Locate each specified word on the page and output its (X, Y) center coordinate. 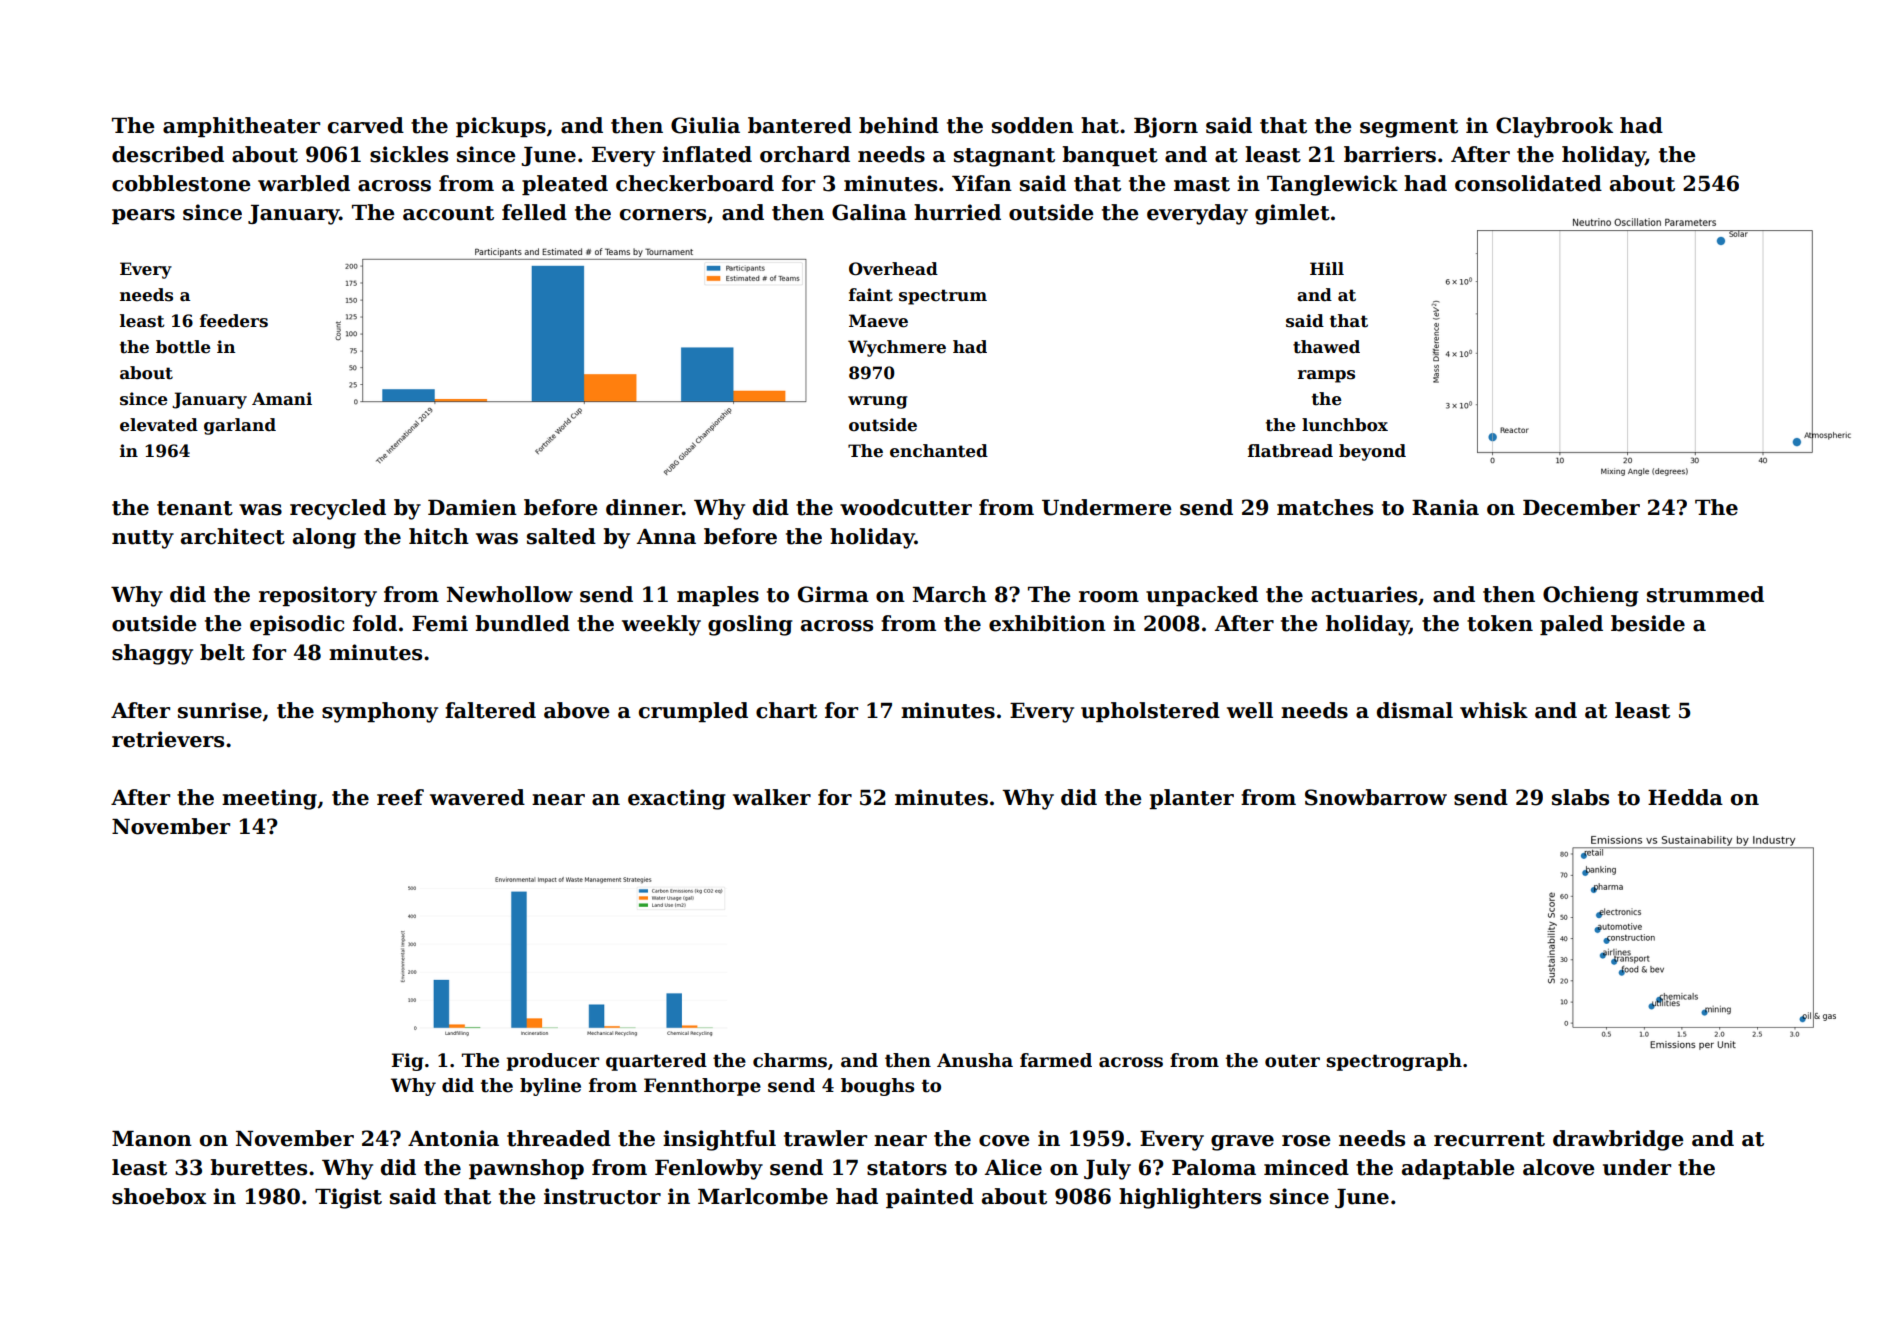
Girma (833, 594)
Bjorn (1166, 127)
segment (1409, 128)
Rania (1445, 507)
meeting (269, 799)
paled (1571, 625)
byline (550, 1087)
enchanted (939, 451)
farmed (1056, 1060)
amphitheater (241, 127)
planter (1191, 799)
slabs (1580, 797)
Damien (472, 507)
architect (233, 536)
